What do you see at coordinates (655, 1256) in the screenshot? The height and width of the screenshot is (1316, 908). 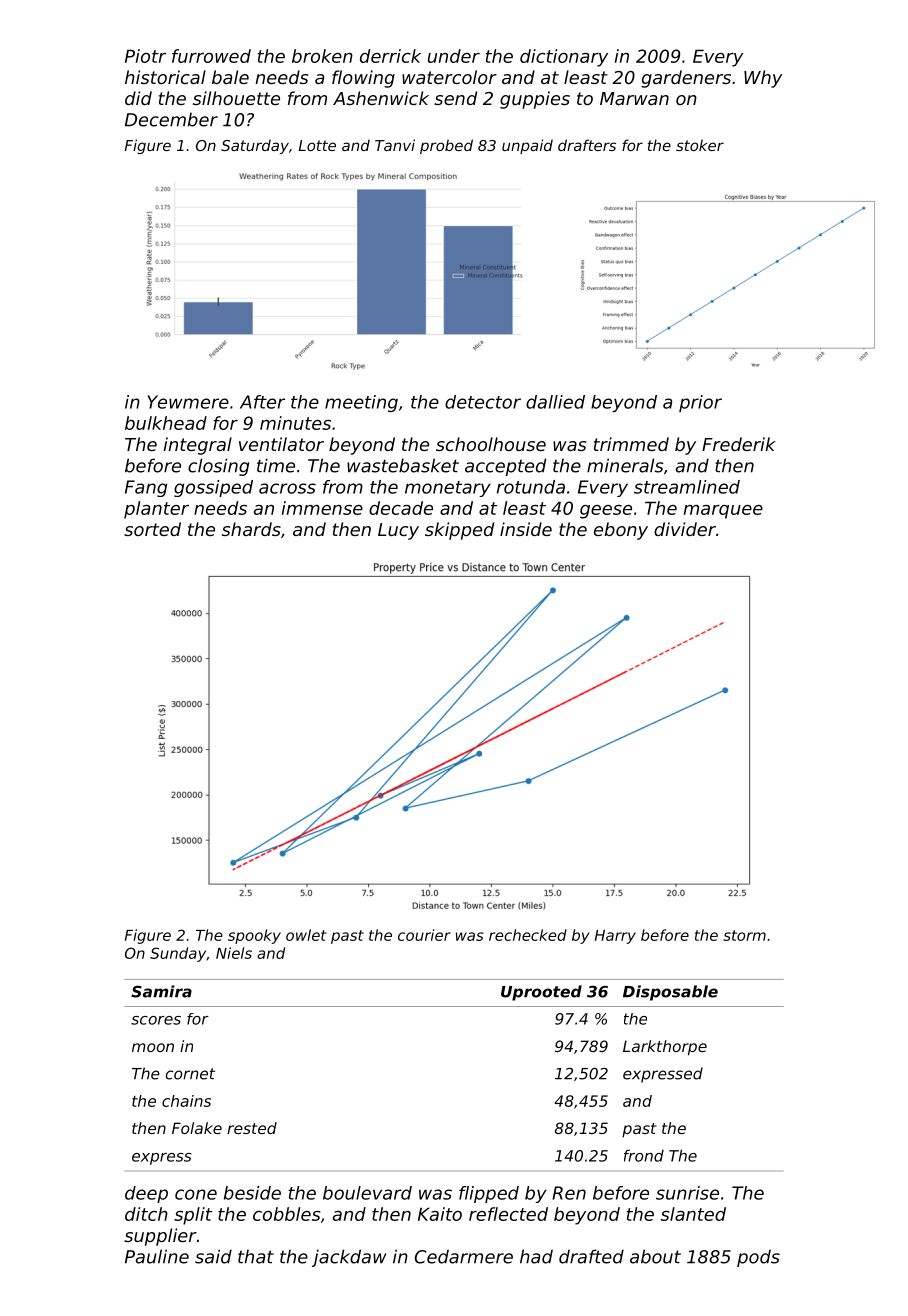 I see `about` at bounding box center [655, 1256].
